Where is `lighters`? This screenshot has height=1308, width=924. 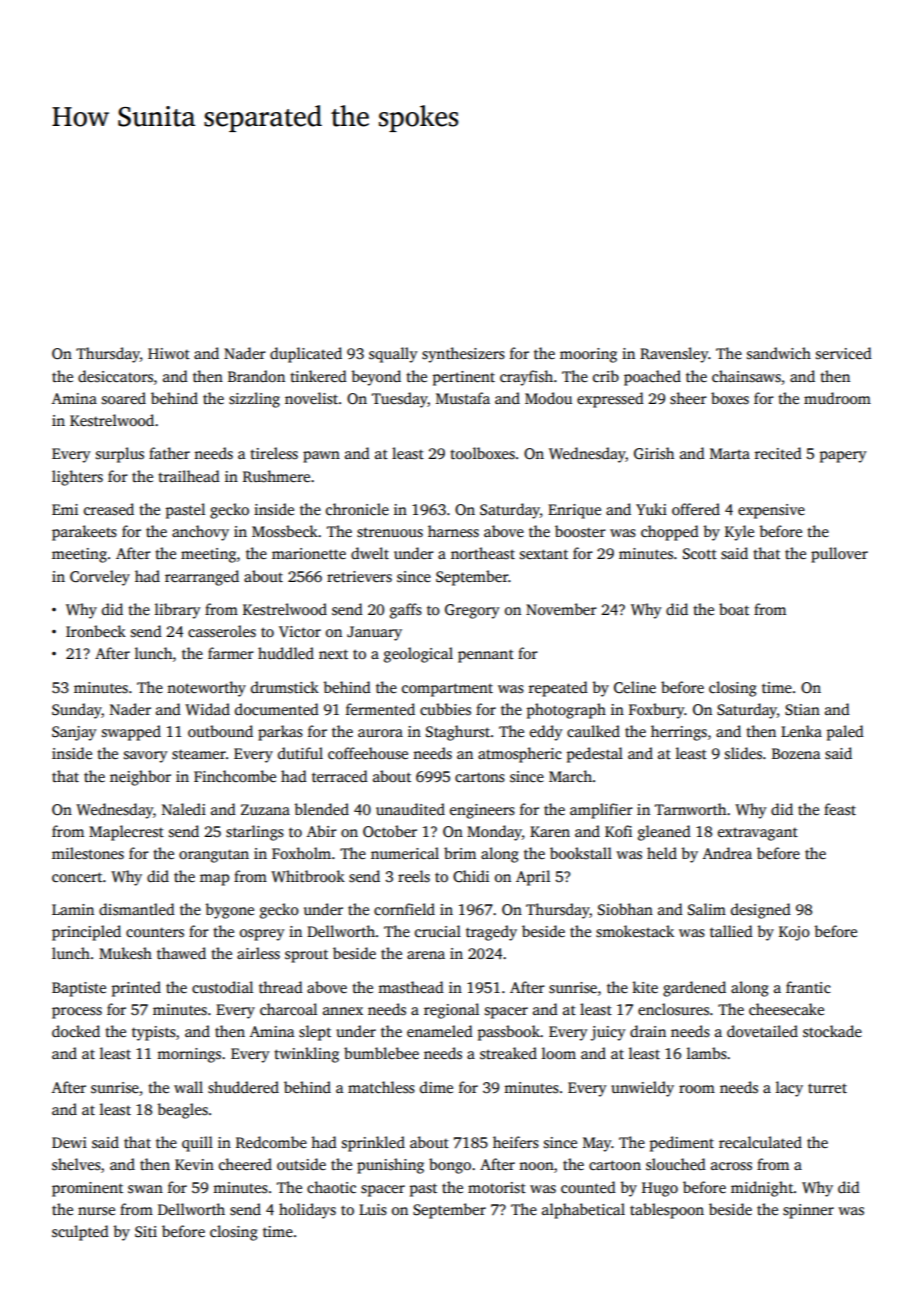 lighters is located at coordinates (77, 478).
